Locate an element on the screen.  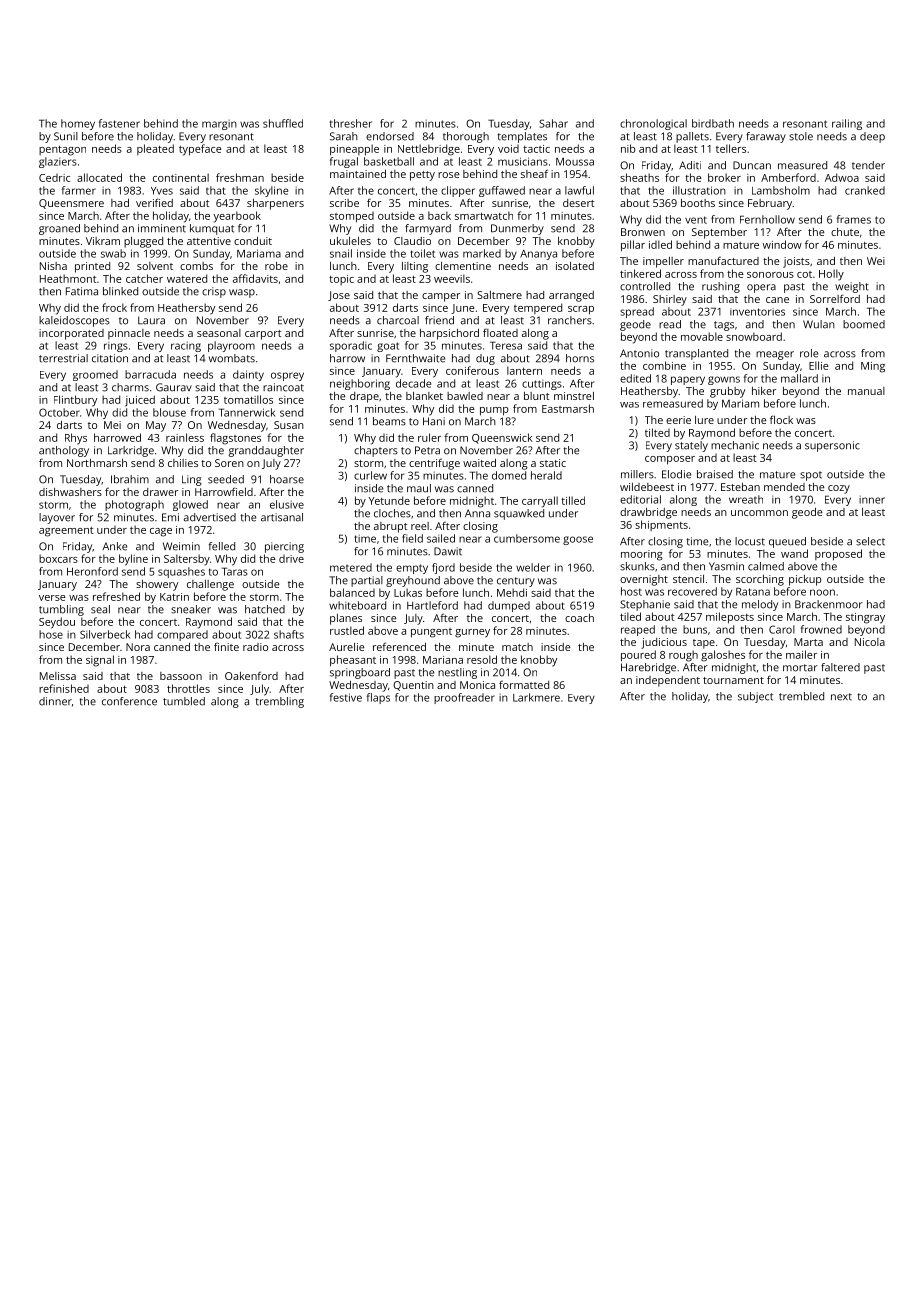
squashes is located at coordinates (181, 572).
